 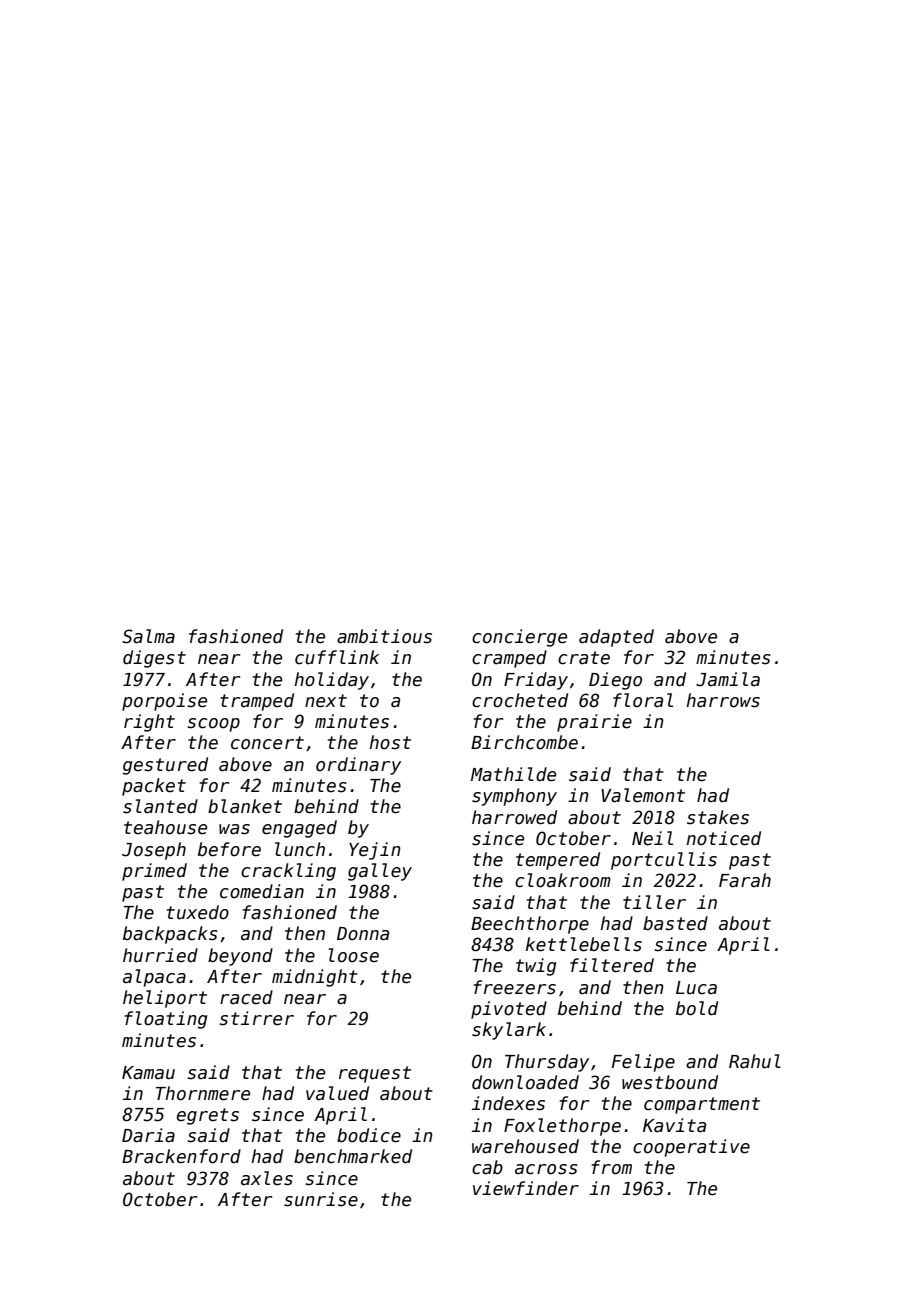 What do you see at coordinates (514, 817) in the screenshot?
I see `harrowed` at bounding box center [514, 817].
